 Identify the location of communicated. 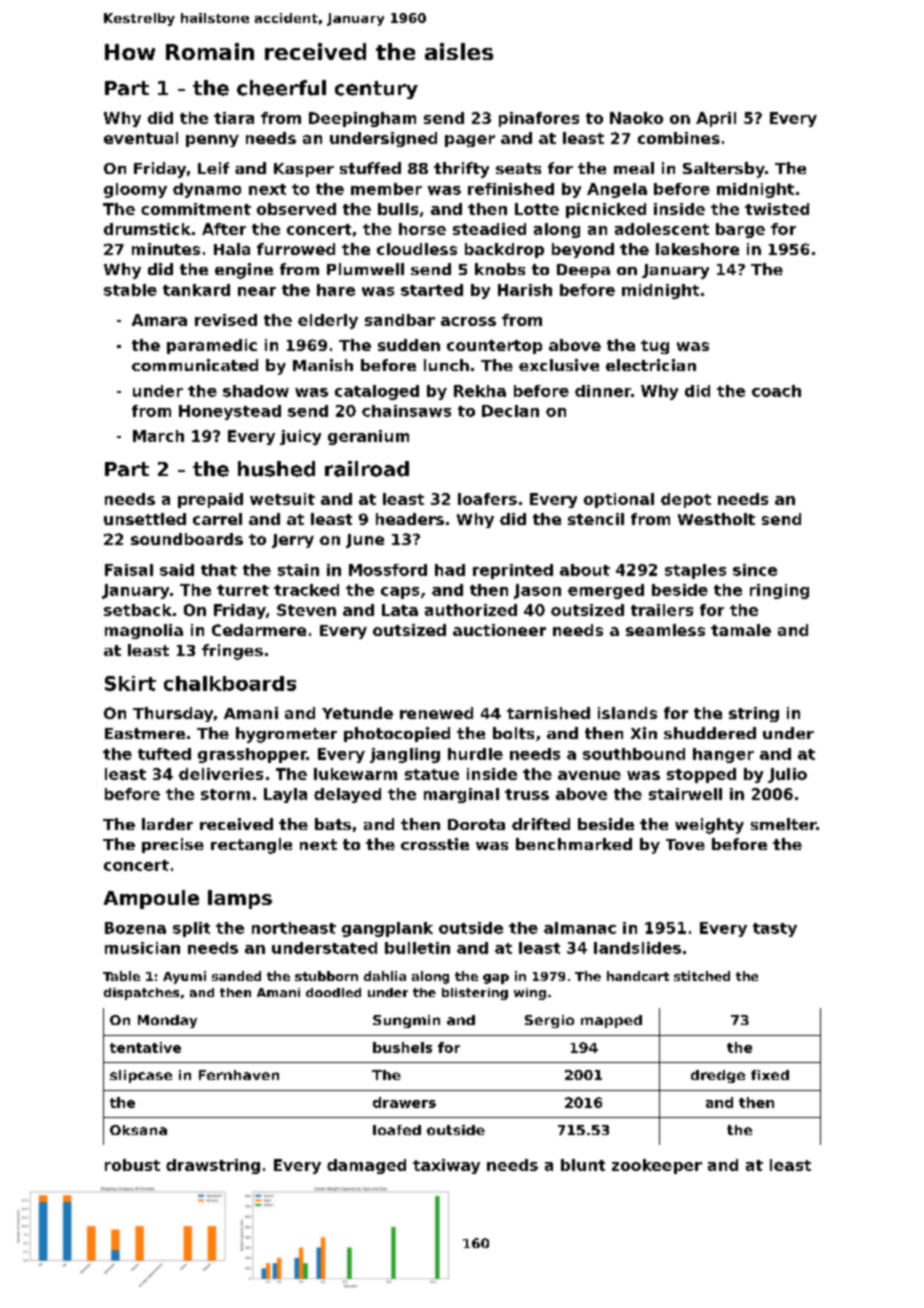
(195, 365).
